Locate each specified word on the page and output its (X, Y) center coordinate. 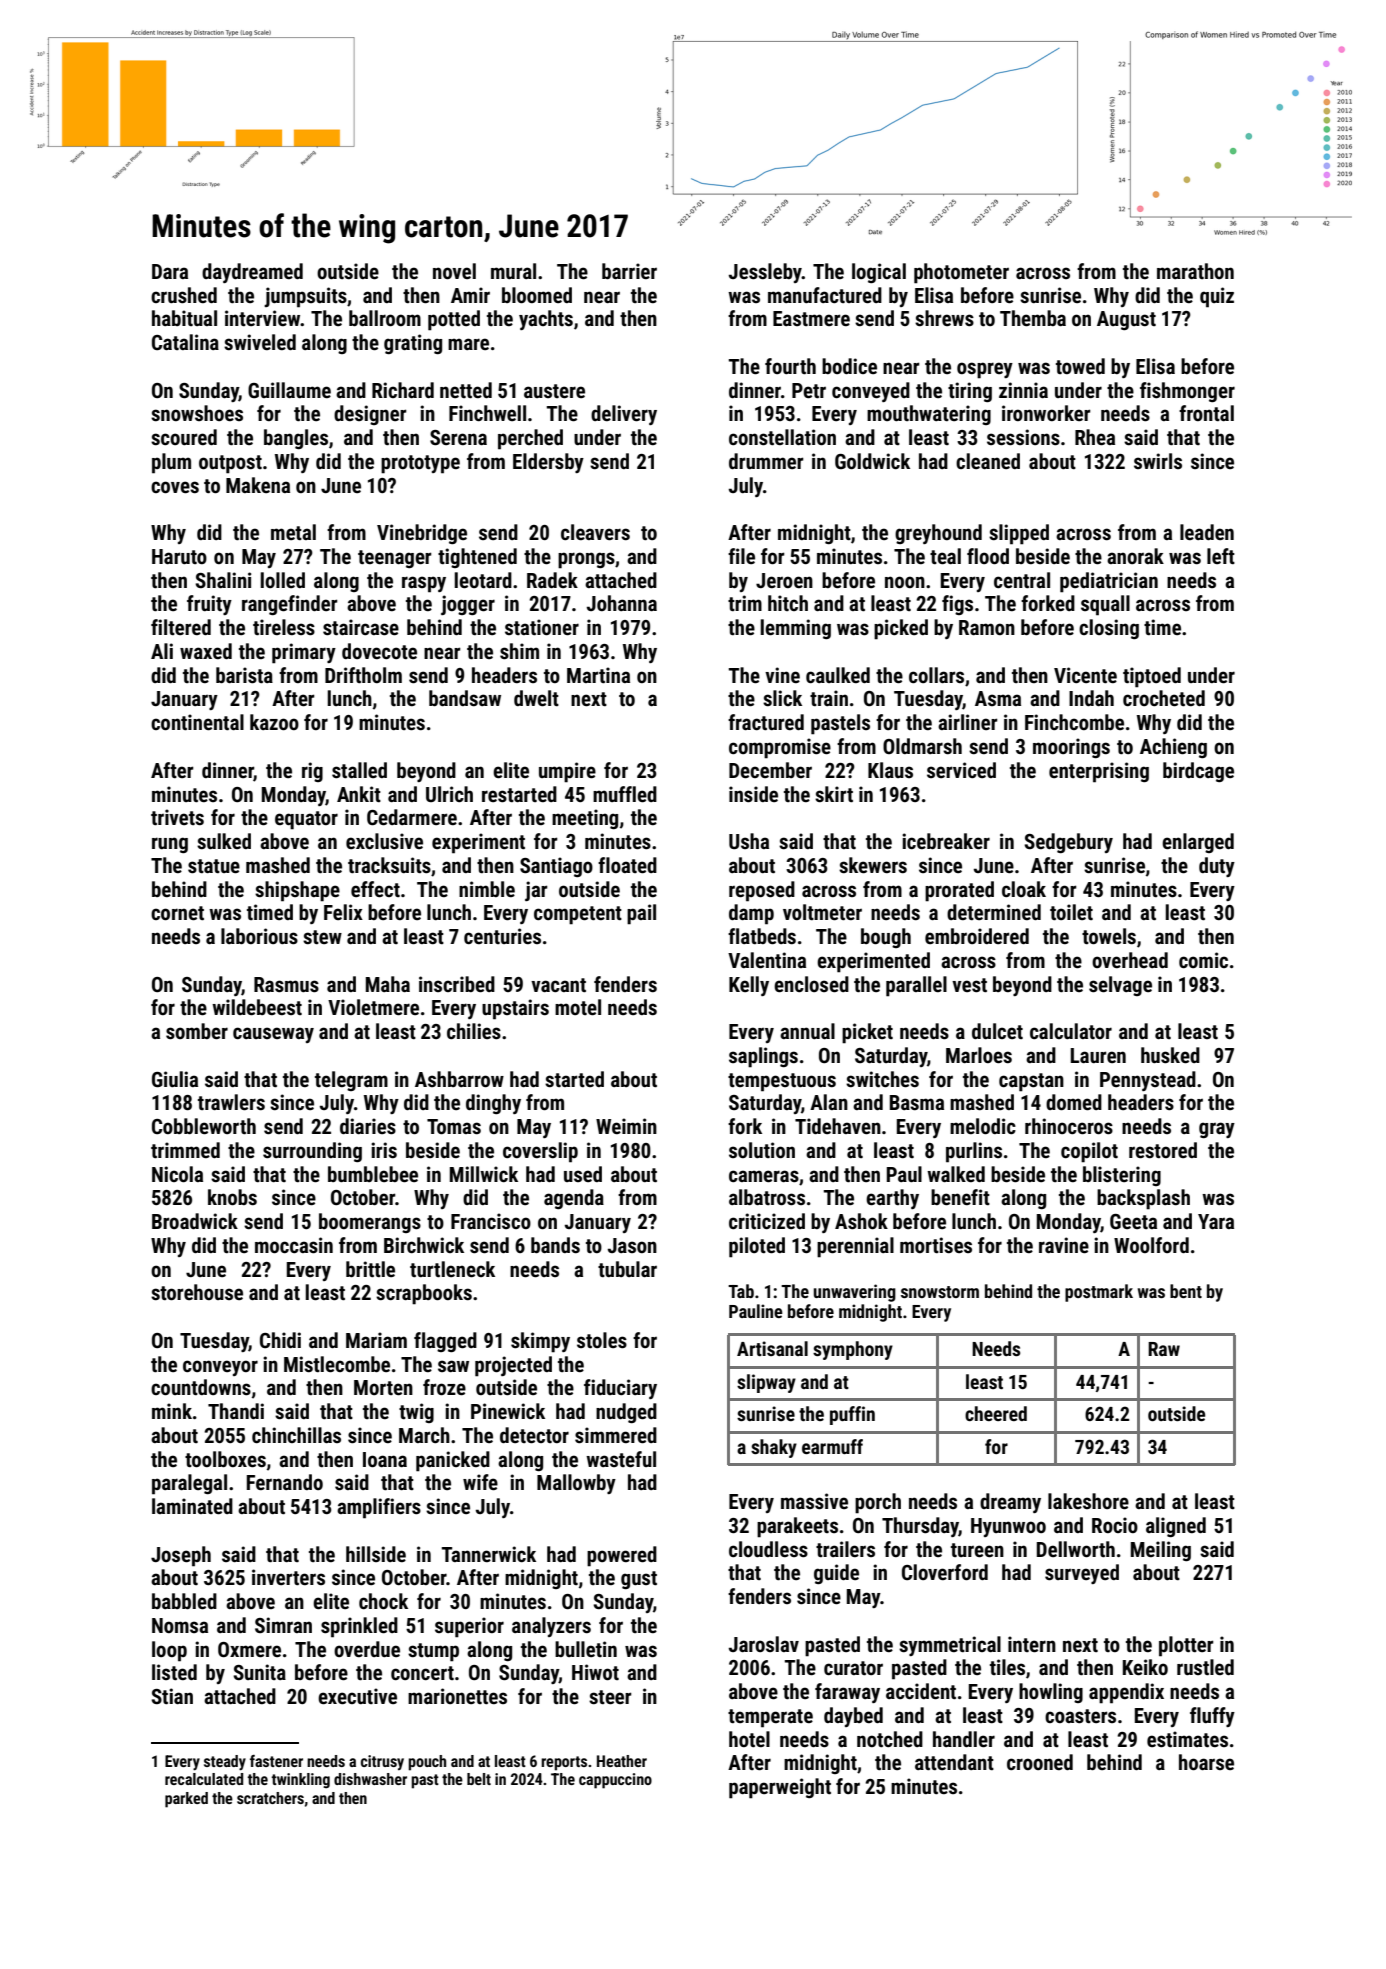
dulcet (997, 1031)
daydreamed (252, 273)
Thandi (236, 1411)
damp (751, 914)
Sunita (259, 1672)
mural (513, 271)
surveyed (1082, 1574)
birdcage (1198, 772)
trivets (177, 817)
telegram (351, 1081)
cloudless (768, 1549)
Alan (829, 1102)
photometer (961, 273)
